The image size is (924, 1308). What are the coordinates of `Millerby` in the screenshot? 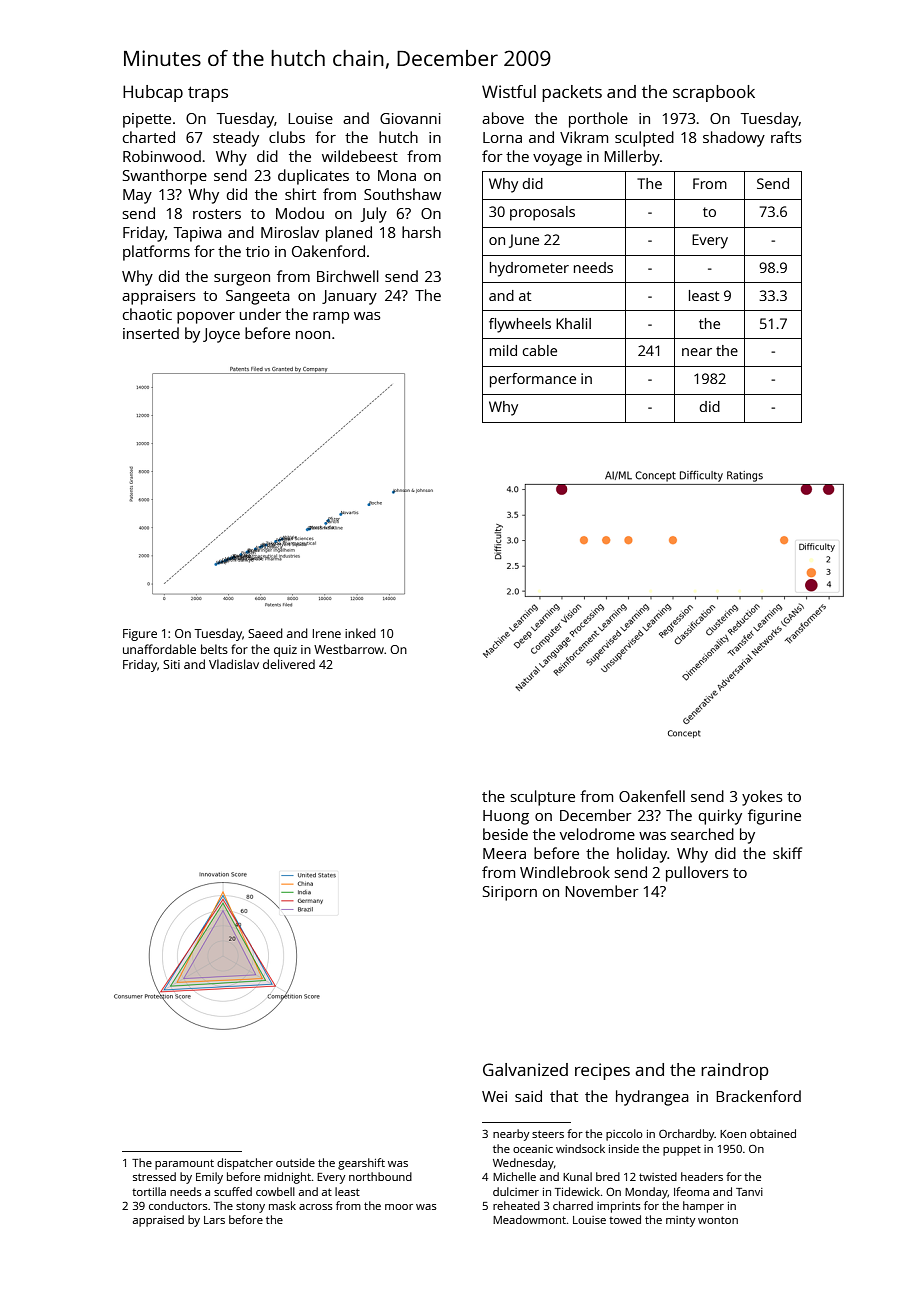 It's located at (632, 158).
